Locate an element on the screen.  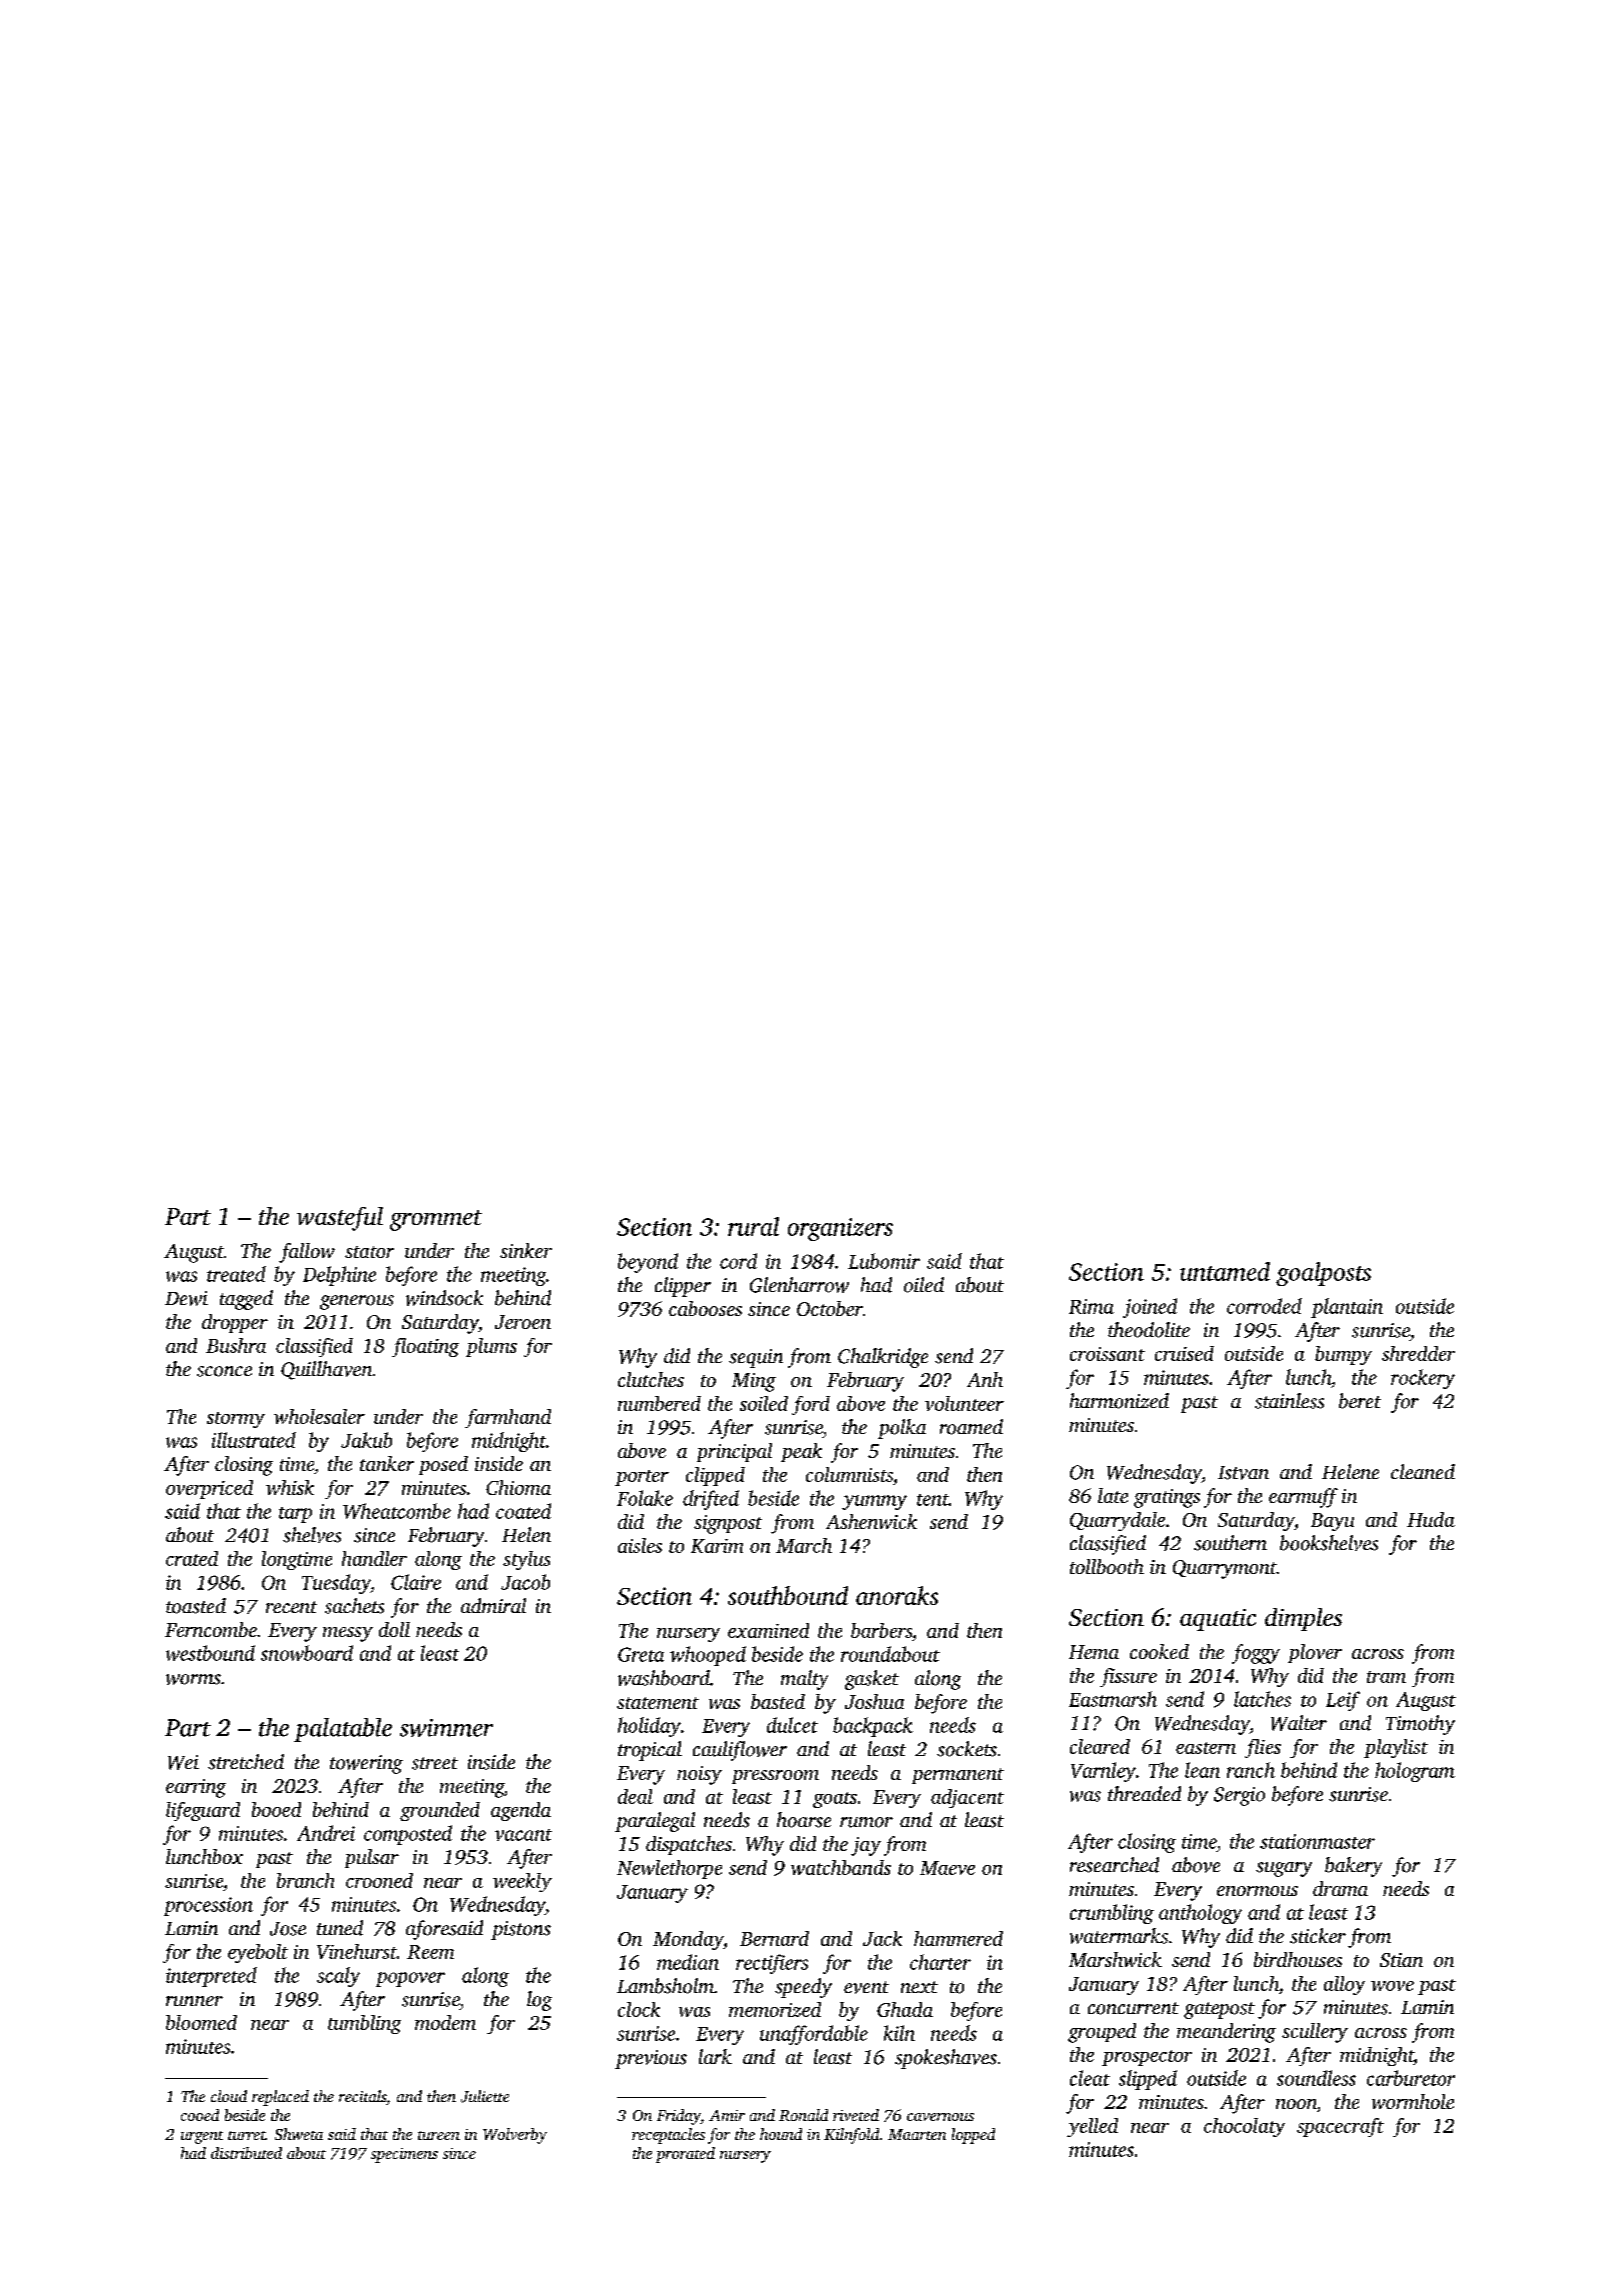
Newlethorpe is located at coordinates (669, 1869).
